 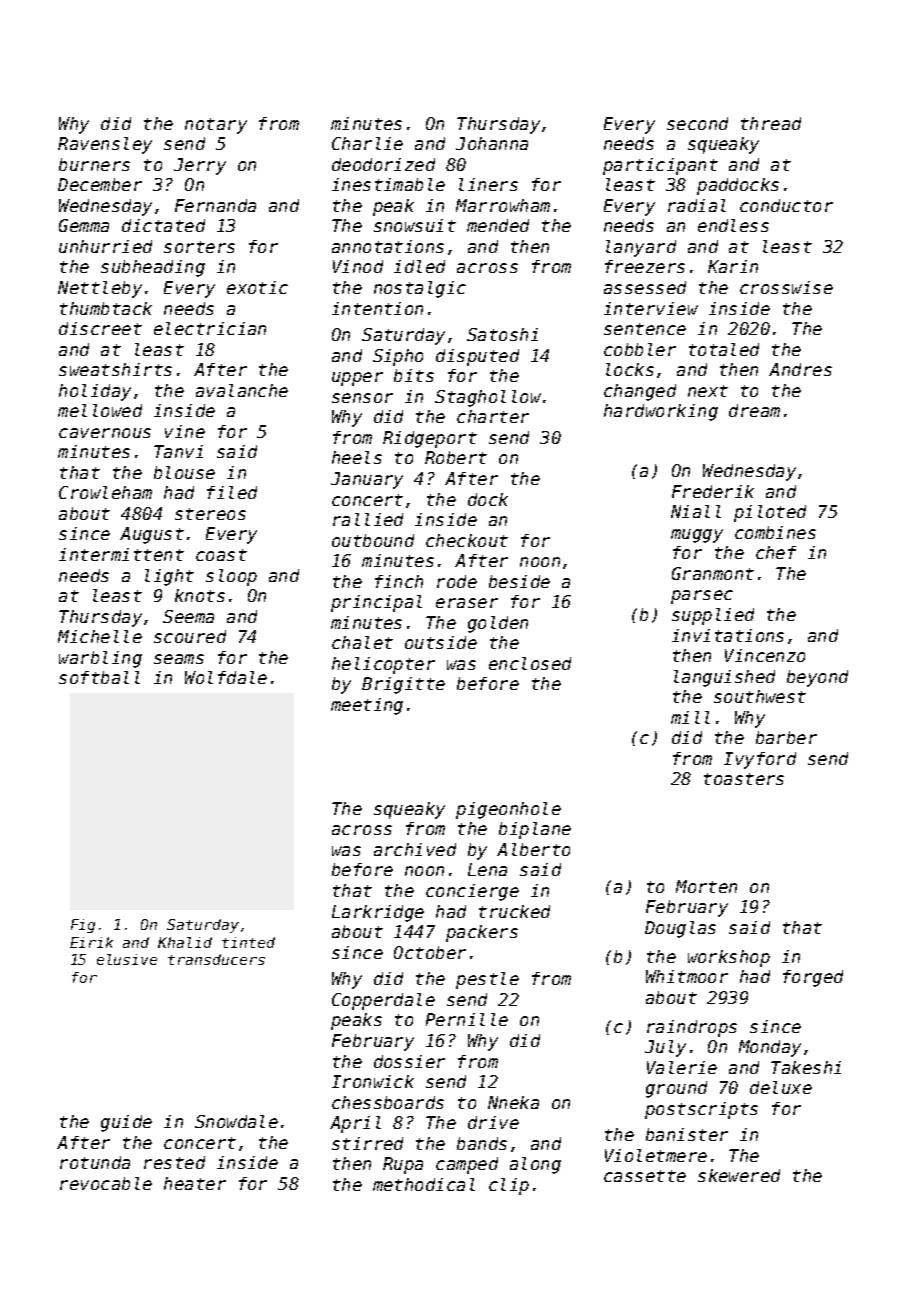 What do you see at coordinates (508, 810) in the image?
I see `pigeonhole` at bounding box center [508, 810].
